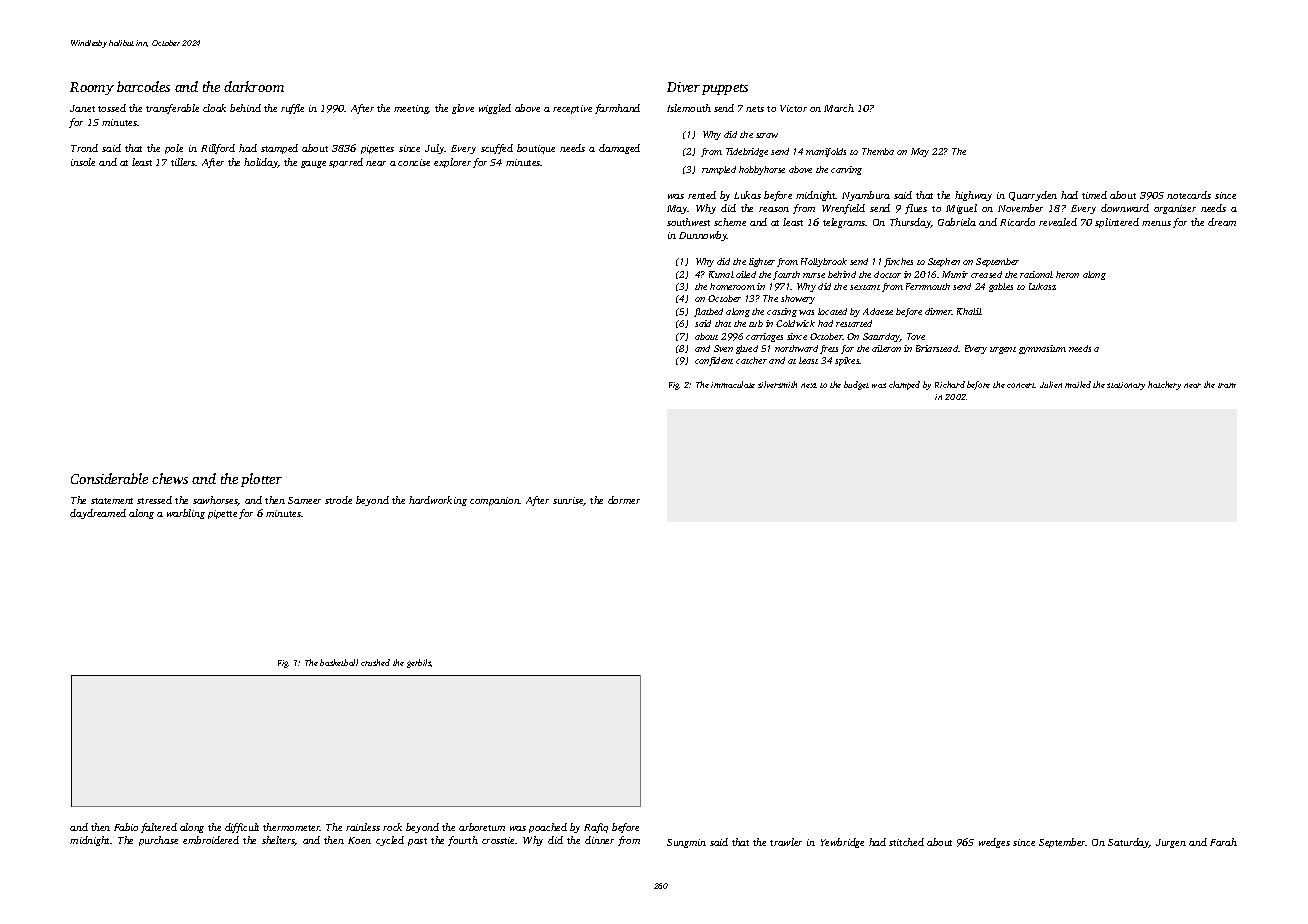 The width and height of the page is (1308, 924). What do you see at coordinates (714, 361) in the page?
I see `confident` at bounding box center [714, 361].
